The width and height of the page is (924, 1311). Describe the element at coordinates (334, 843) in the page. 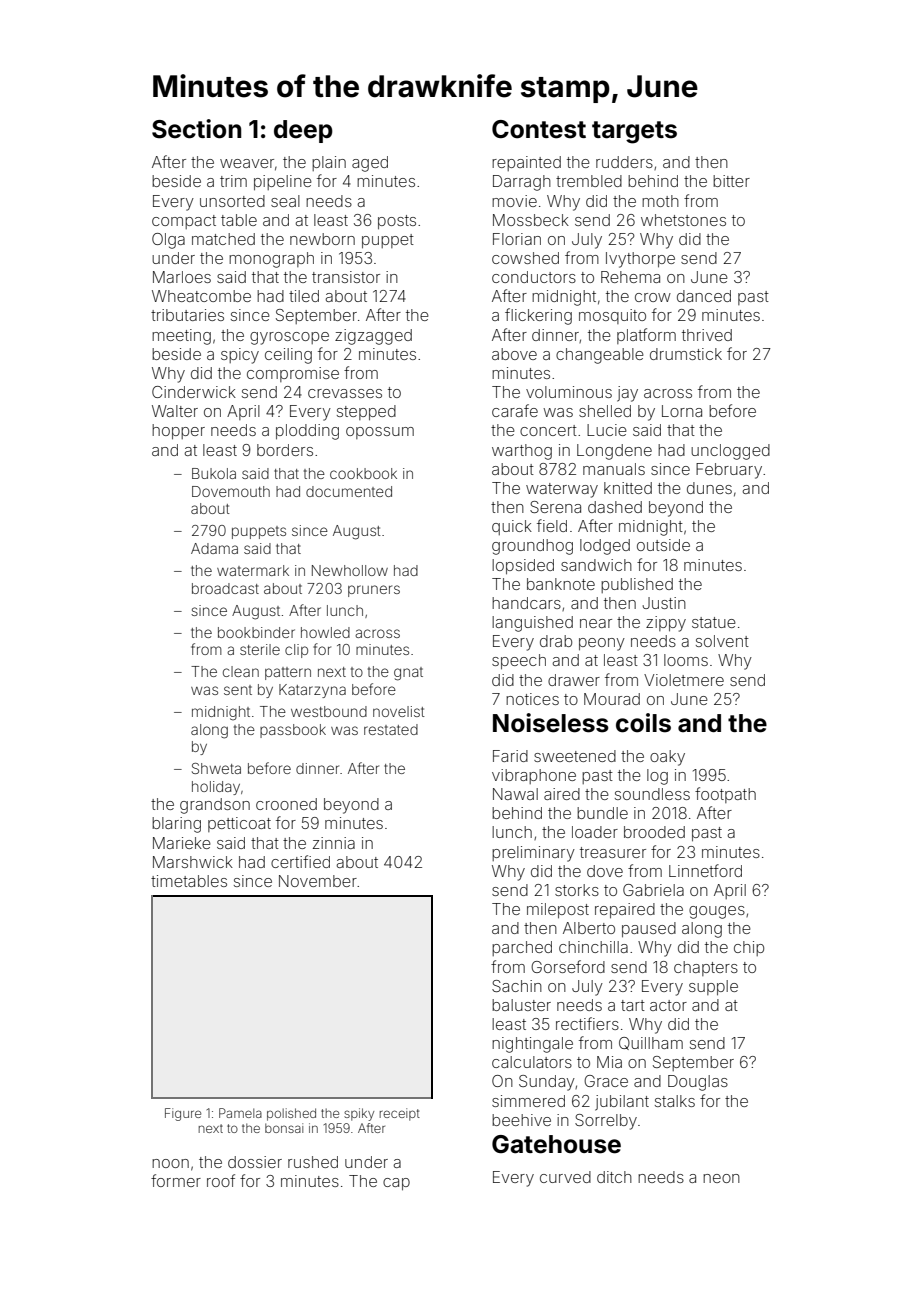

I see `zinnia` at that location.
